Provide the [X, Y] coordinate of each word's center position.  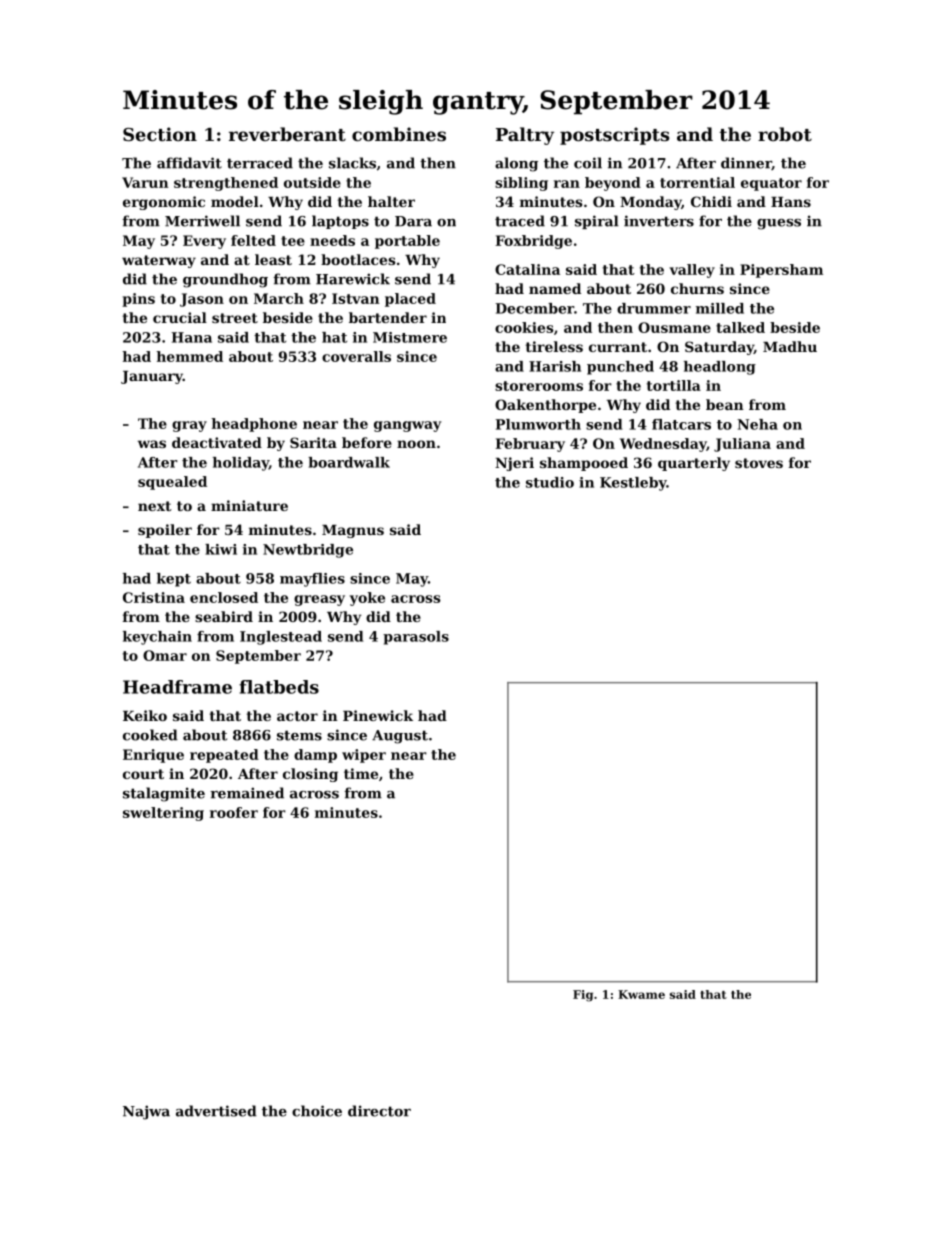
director [379, 1111]
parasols [416, 638]
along [516, 164]
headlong [720, 368]
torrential [697, 182]
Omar [165, 655]
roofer [234, 812]
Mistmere [410, 337]
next [155, 506]
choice [317, 1111]
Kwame [641, 994]
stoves [759, 463]
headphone [254, 425]
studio [550, 482]
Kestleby [633, 484]
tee [293, 241]
